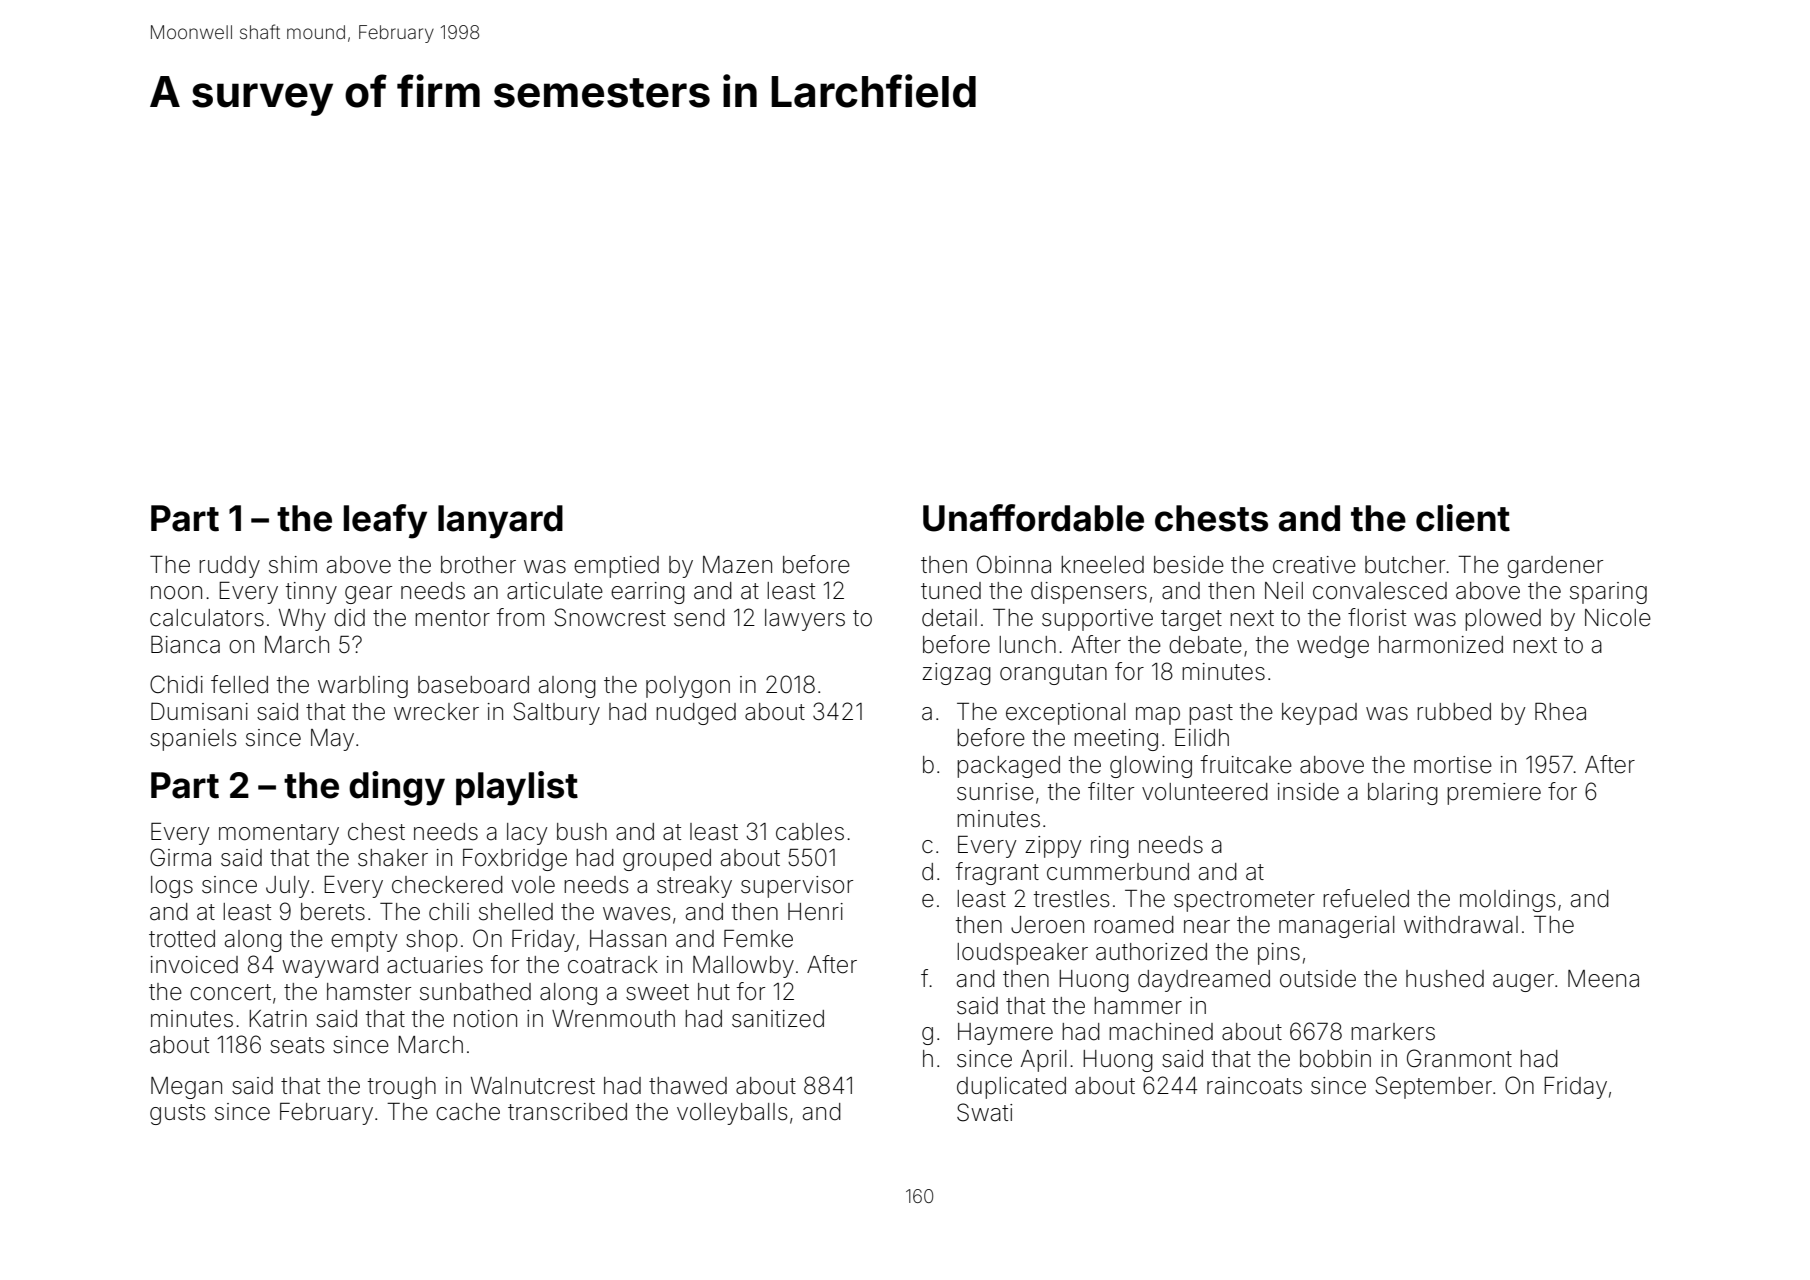  Describe the element at coordinates (1033, 518) in the page. I see `Unaffordable` at that location.
